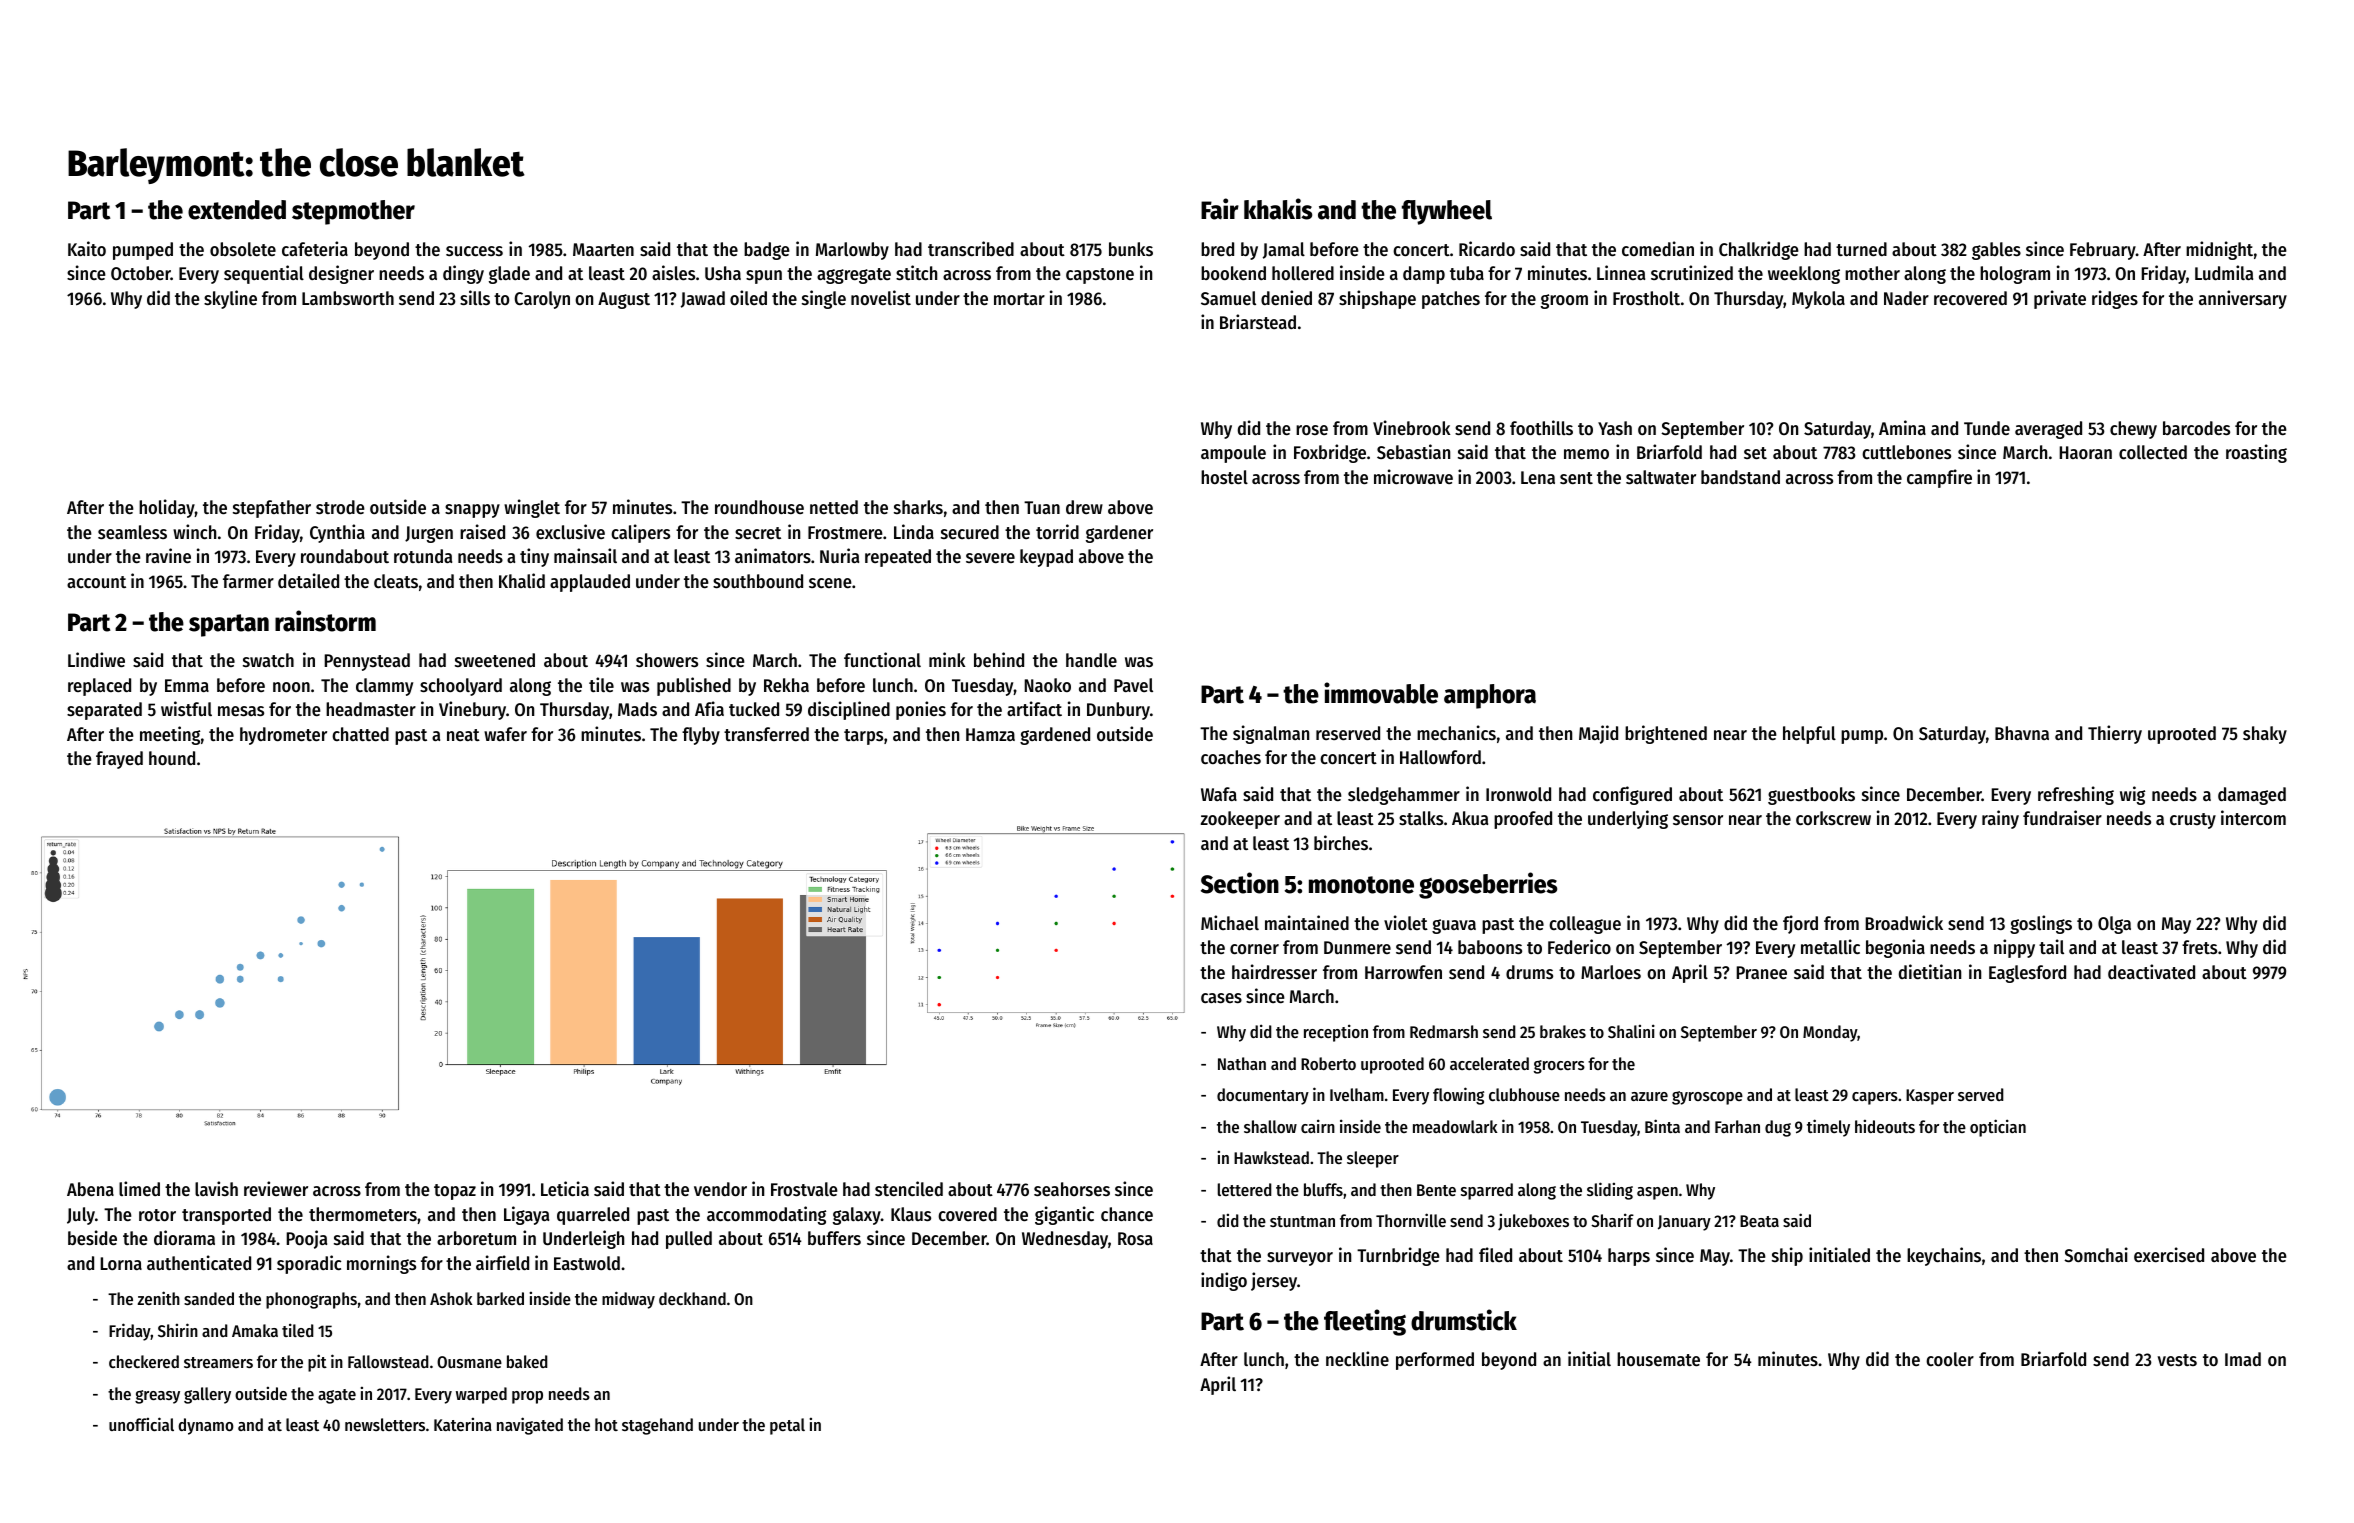  Describe the element at coordinates (1240, 820) in the screenshot. I see `zookeeper` at that location.
